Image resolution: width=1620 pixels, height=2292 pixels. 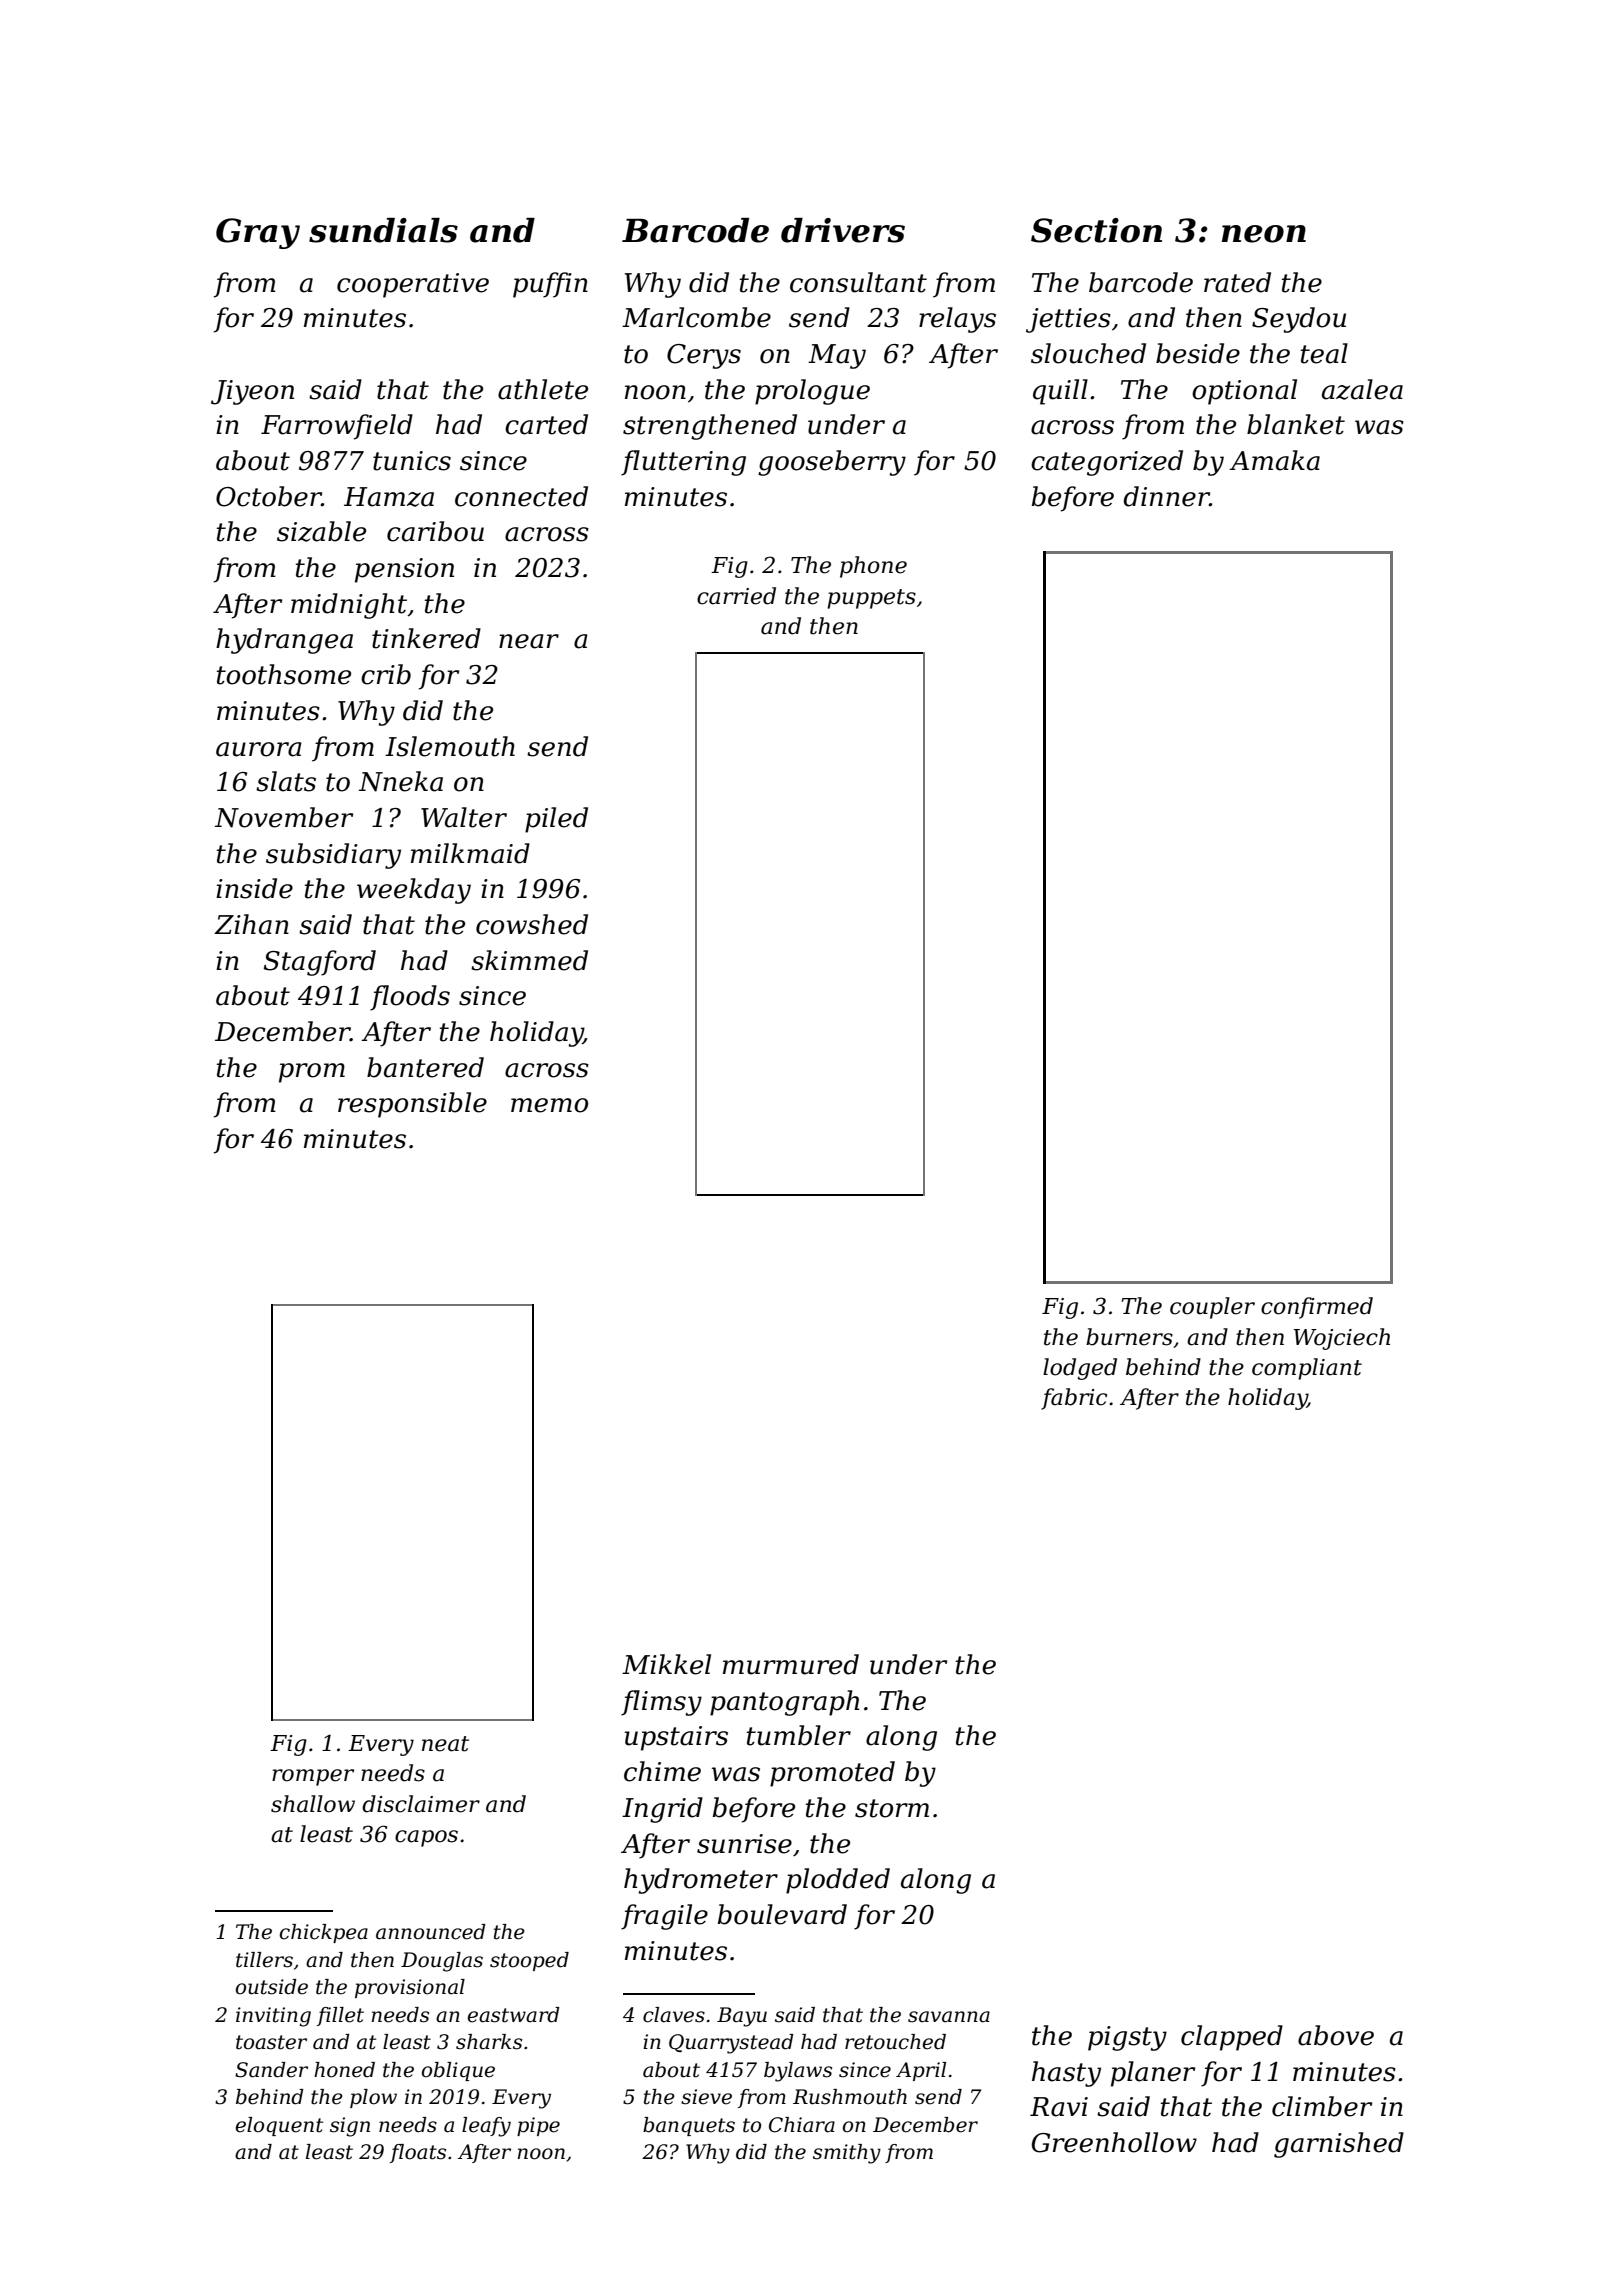 What do you see at coordinates (1198, 353) in the screenshot?
I see `beside` at bounding box center [1198, 353].
